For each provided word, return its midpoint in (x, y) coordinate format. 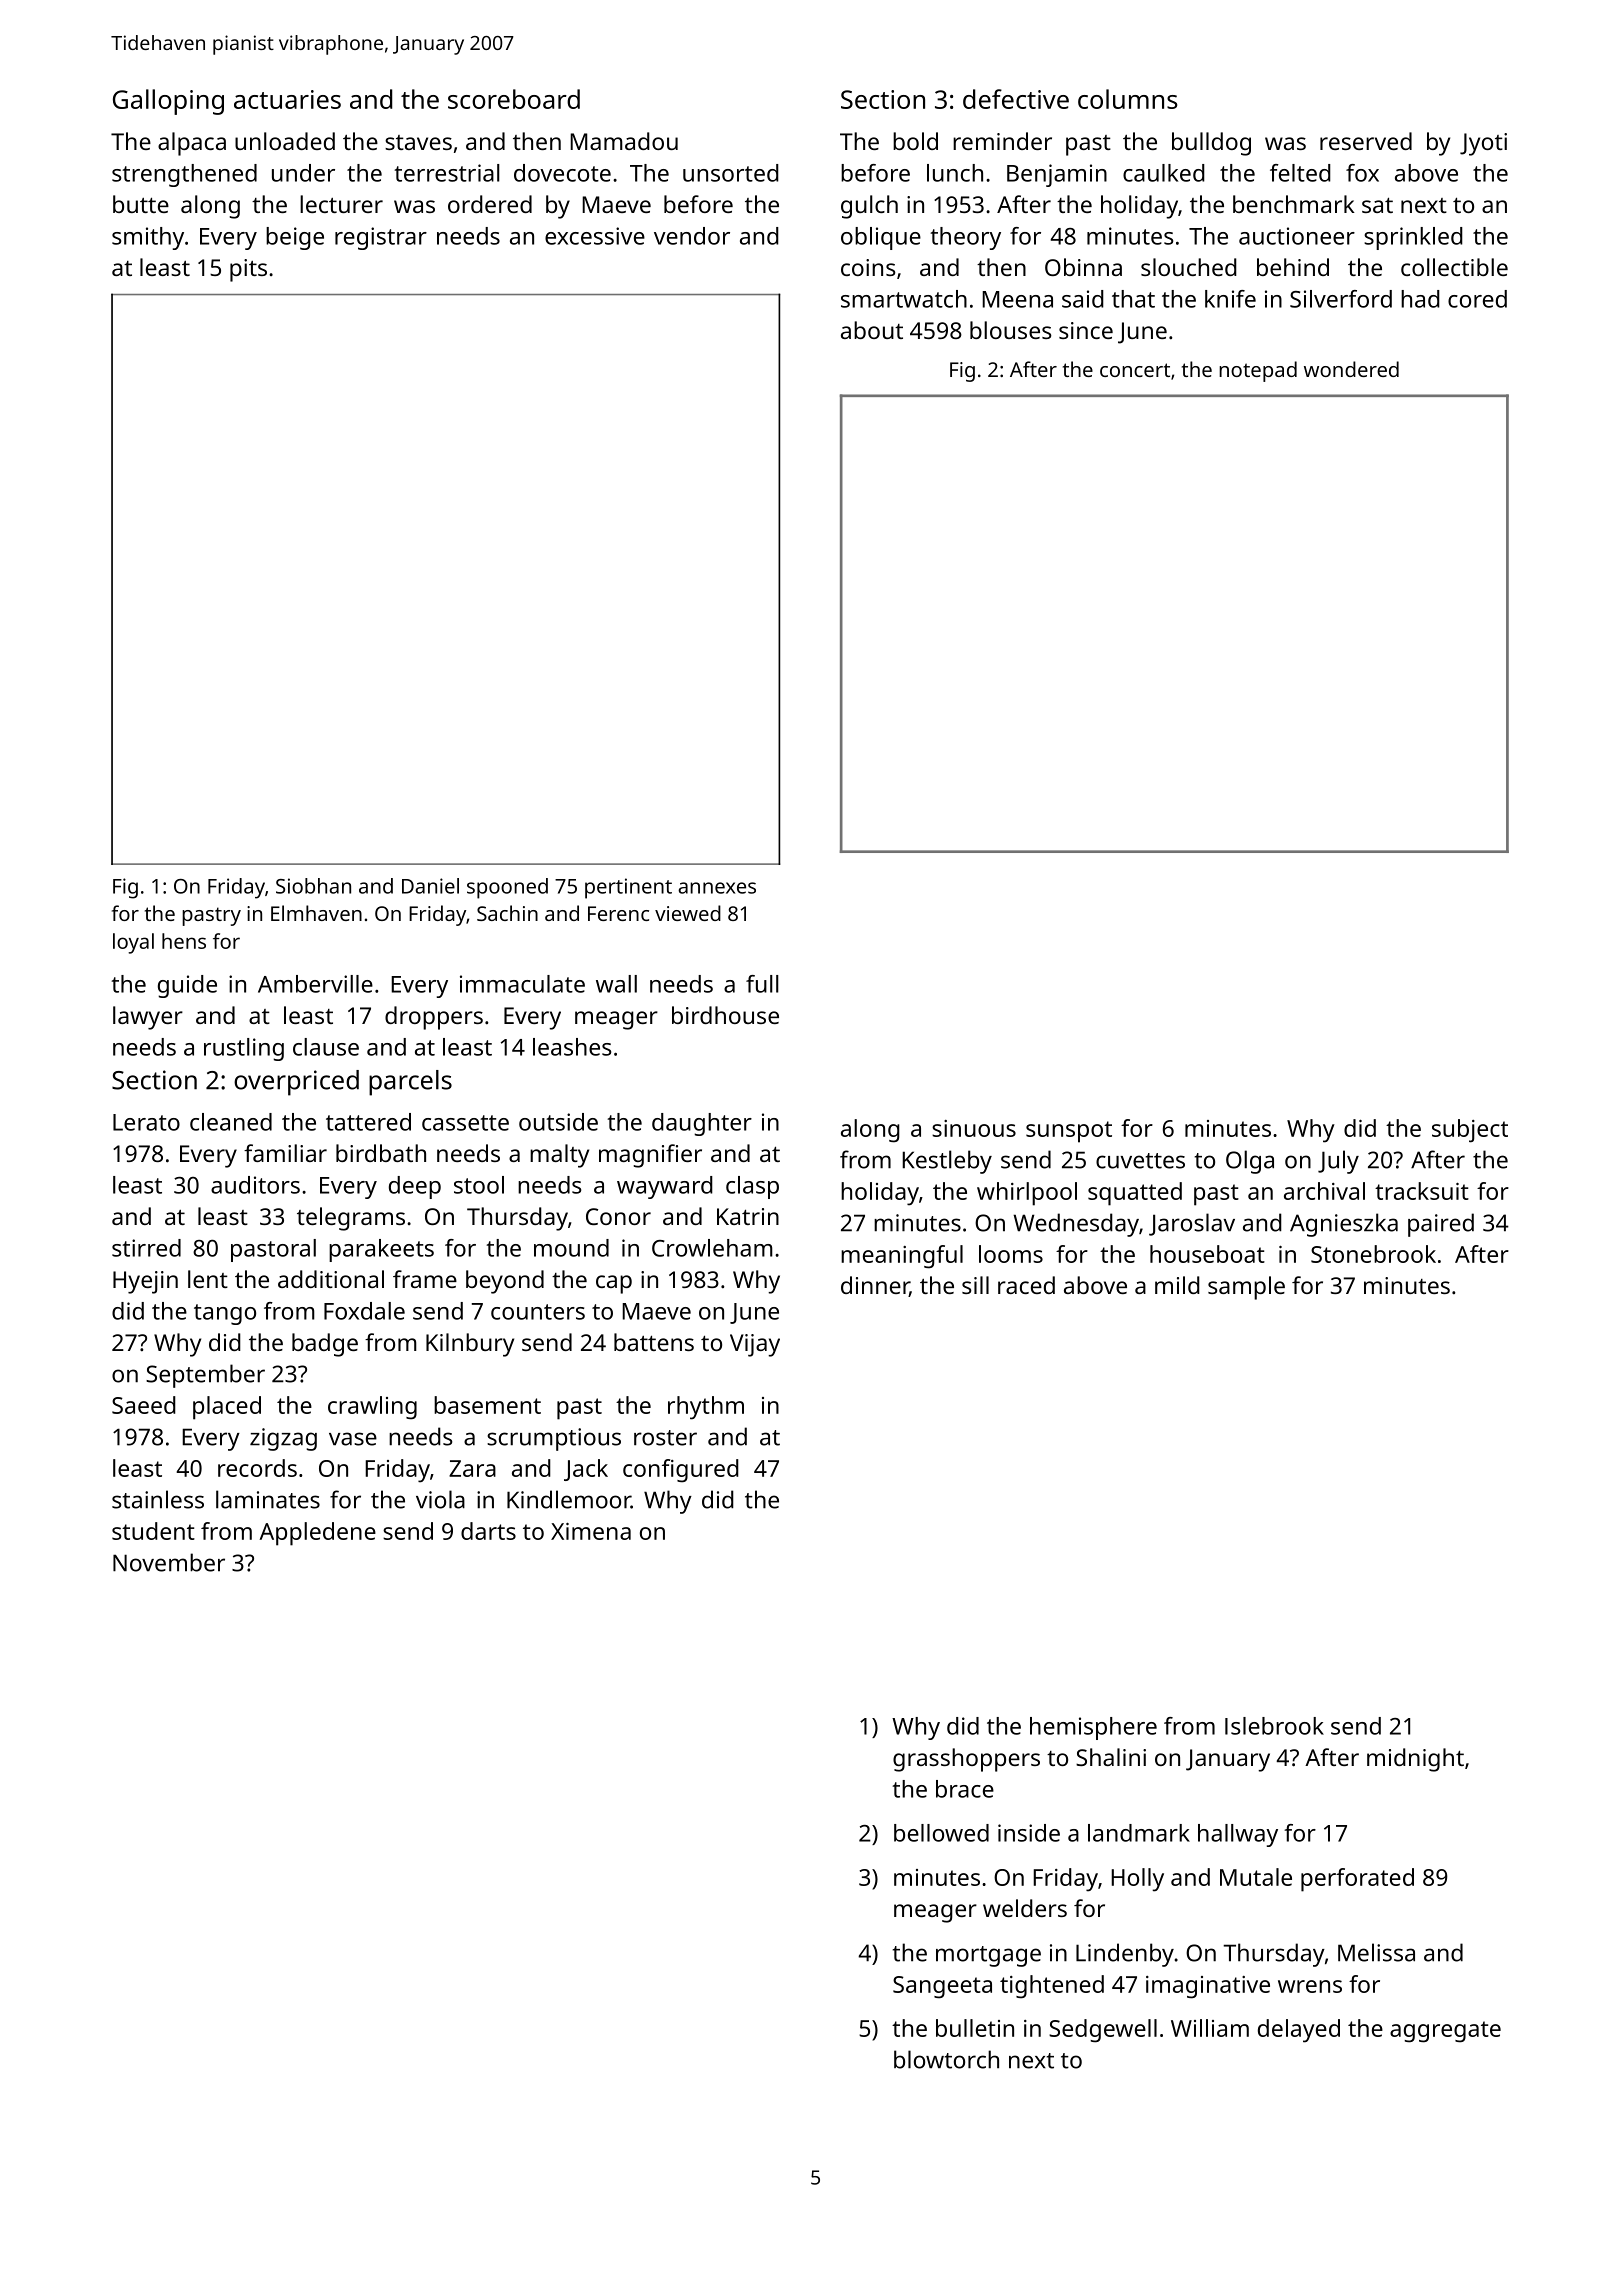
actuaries (287, 99)
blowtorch (946, 2059)
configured (681, 1471)
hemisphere (1093, 1728)
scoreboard (514, 99)
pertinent (628, 888)
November (169, 1562)
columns (1127, 99)
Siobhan (313, 886)
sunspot (1069, 1132)
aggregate (1445, 2032)
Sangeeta (942, 1987)
